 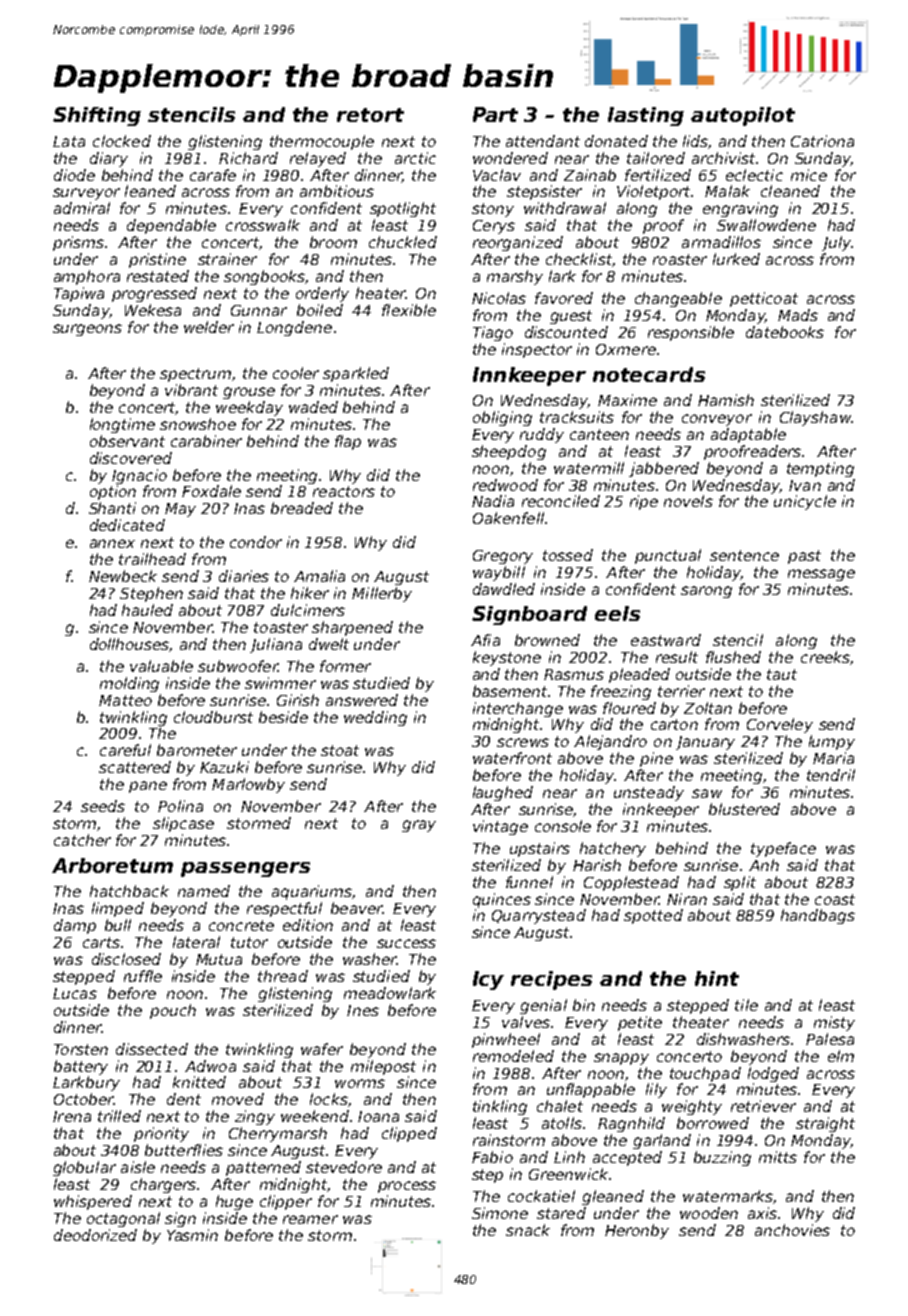 What do you see at coordinates (832, 742) in the screenshot?
I see `lumpy` at bounding box center [832, 742].
